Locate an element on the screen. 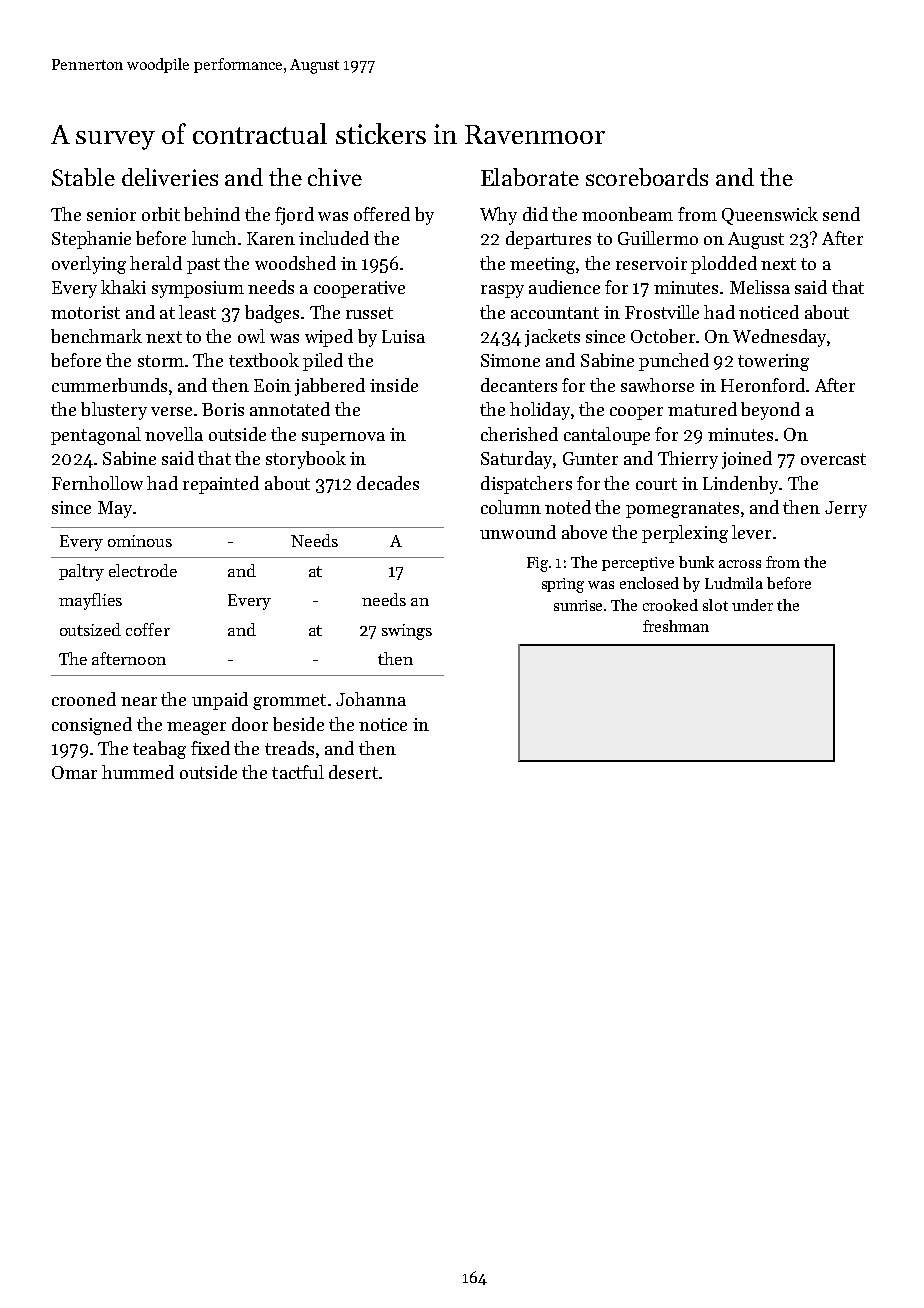 This screenshot has height=1308, width=924. tactful is located at coordinates (298, 772).
